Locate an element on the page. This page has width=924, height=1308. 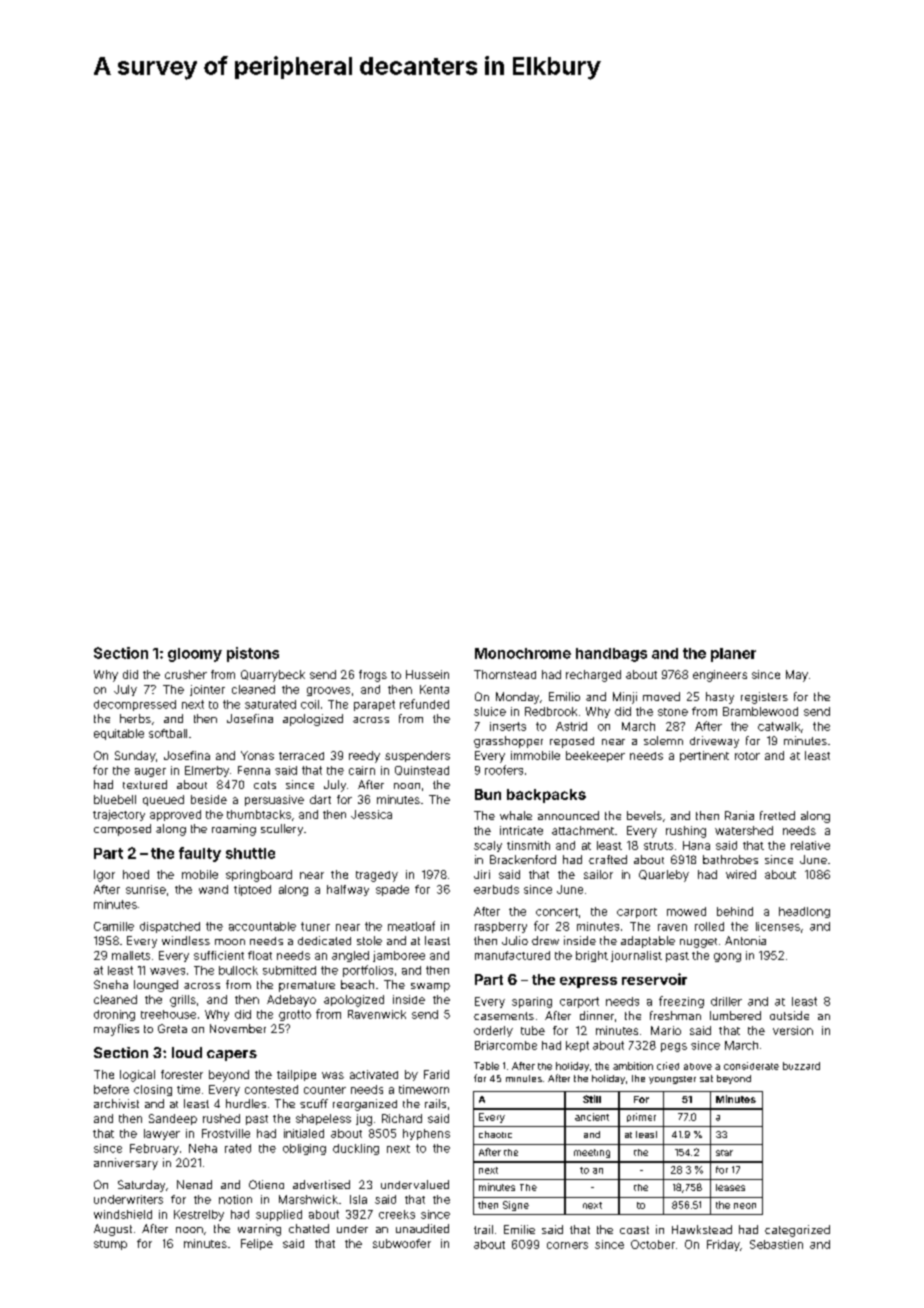
buzzard is located at coordinates (801, 1066).
